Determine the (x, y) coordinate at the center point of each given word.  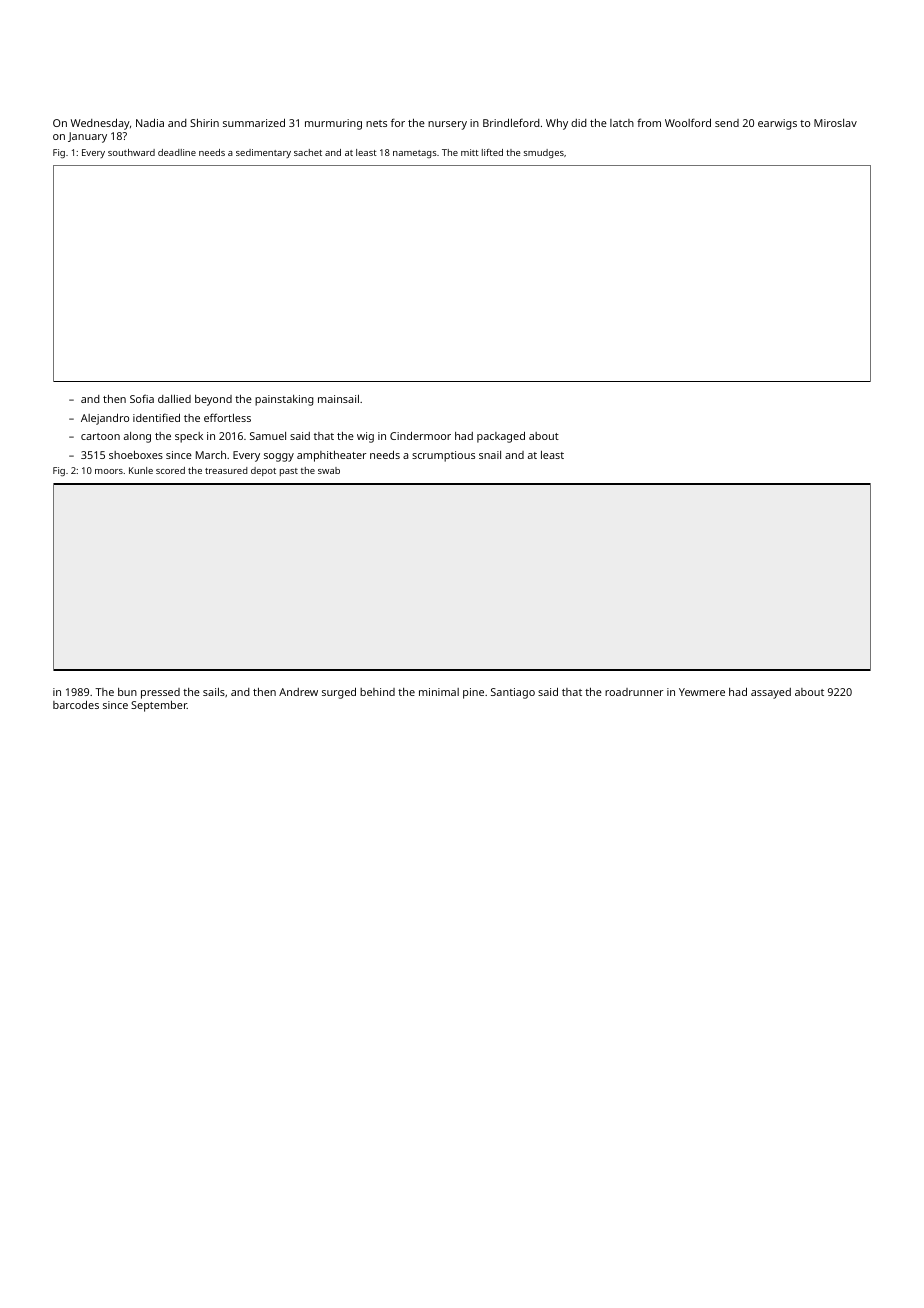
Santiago (513, 693)
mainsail (338, 399)
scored (170, 470)
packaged (501, 437)
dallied (174, 399)
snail (490, 455)
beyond (213, 400)
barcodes (76, 704)
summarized (254, 122)
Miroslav (835, 123)
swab (329, 470)
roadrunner (634, 692)
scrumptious (443, 456)
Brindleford (511, 122)
